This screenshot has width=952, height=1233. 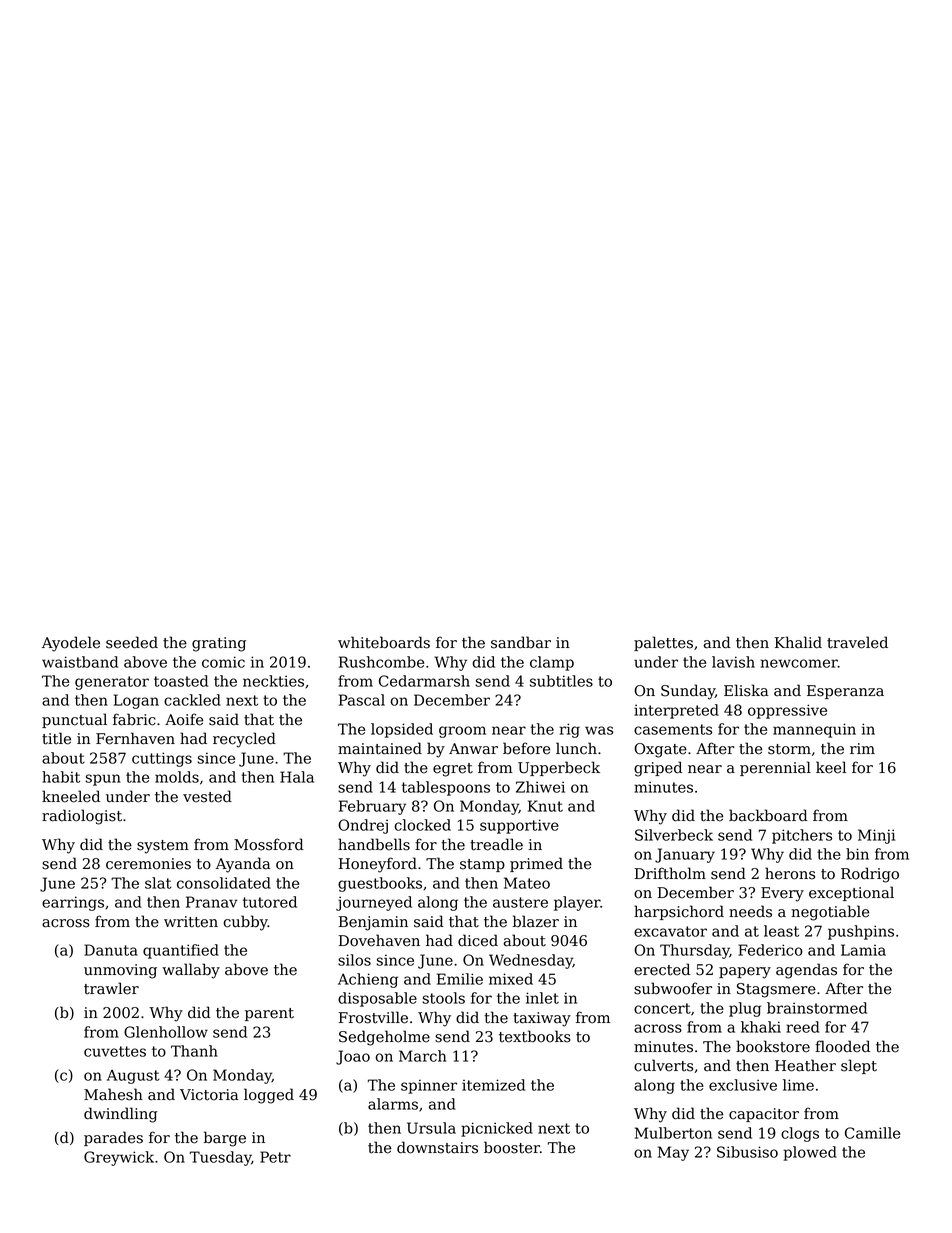 I want to click on Camille, so click(x=872, y=1133).
